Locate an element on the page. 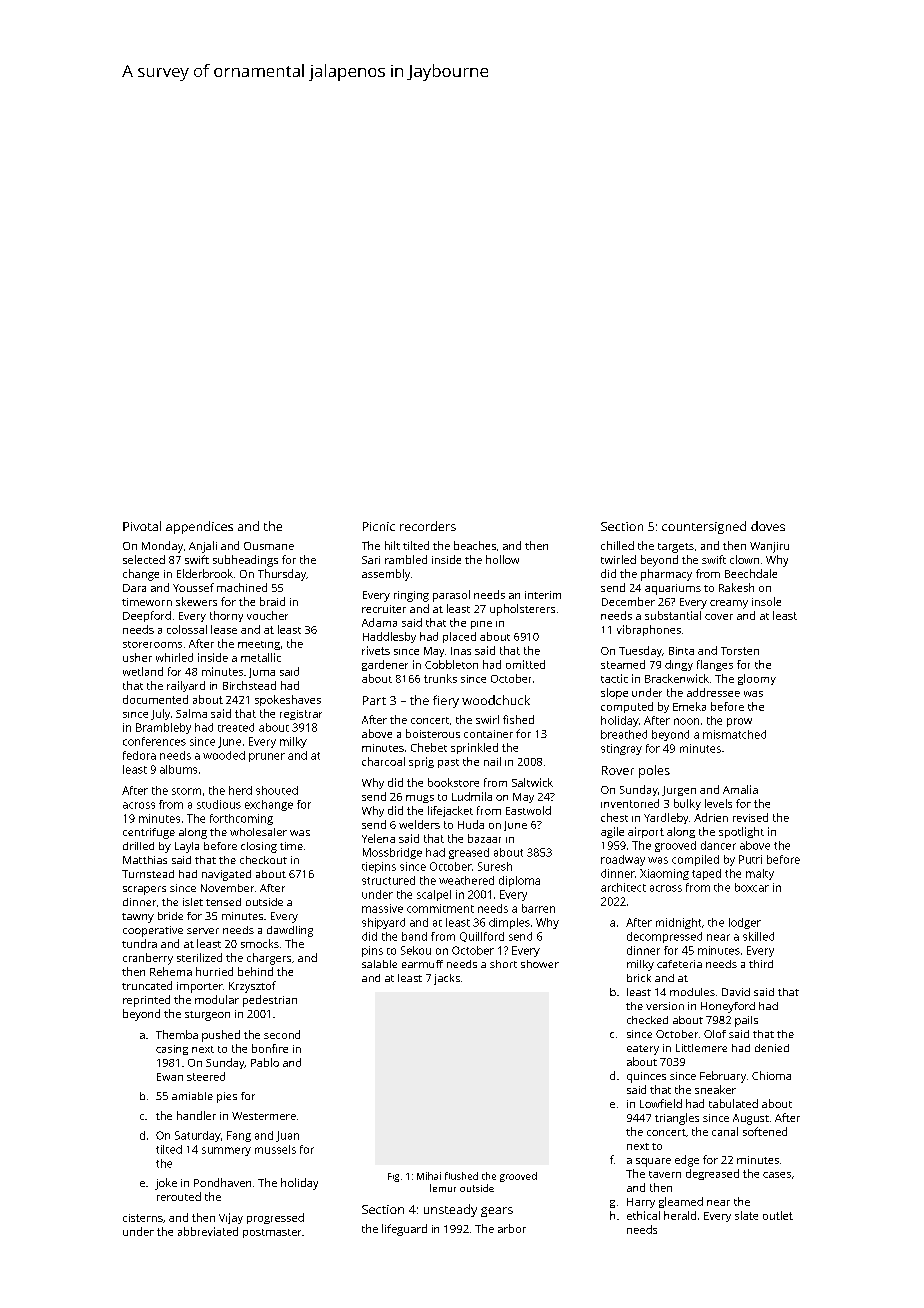 The width and height of the document is (924, 1308). recorders is located at coordinates (428, 526).
